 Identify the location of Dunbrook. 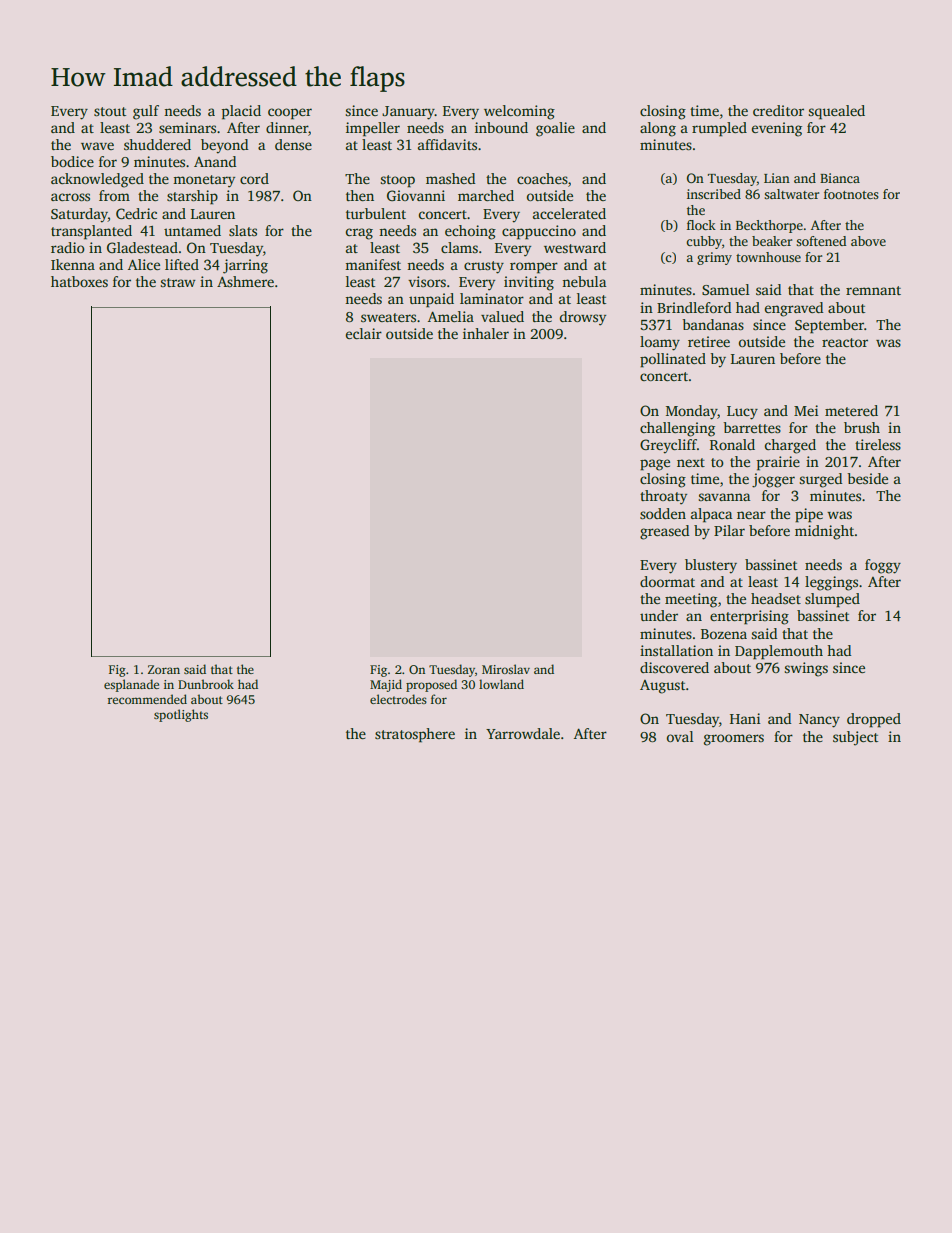
(206, 684).
